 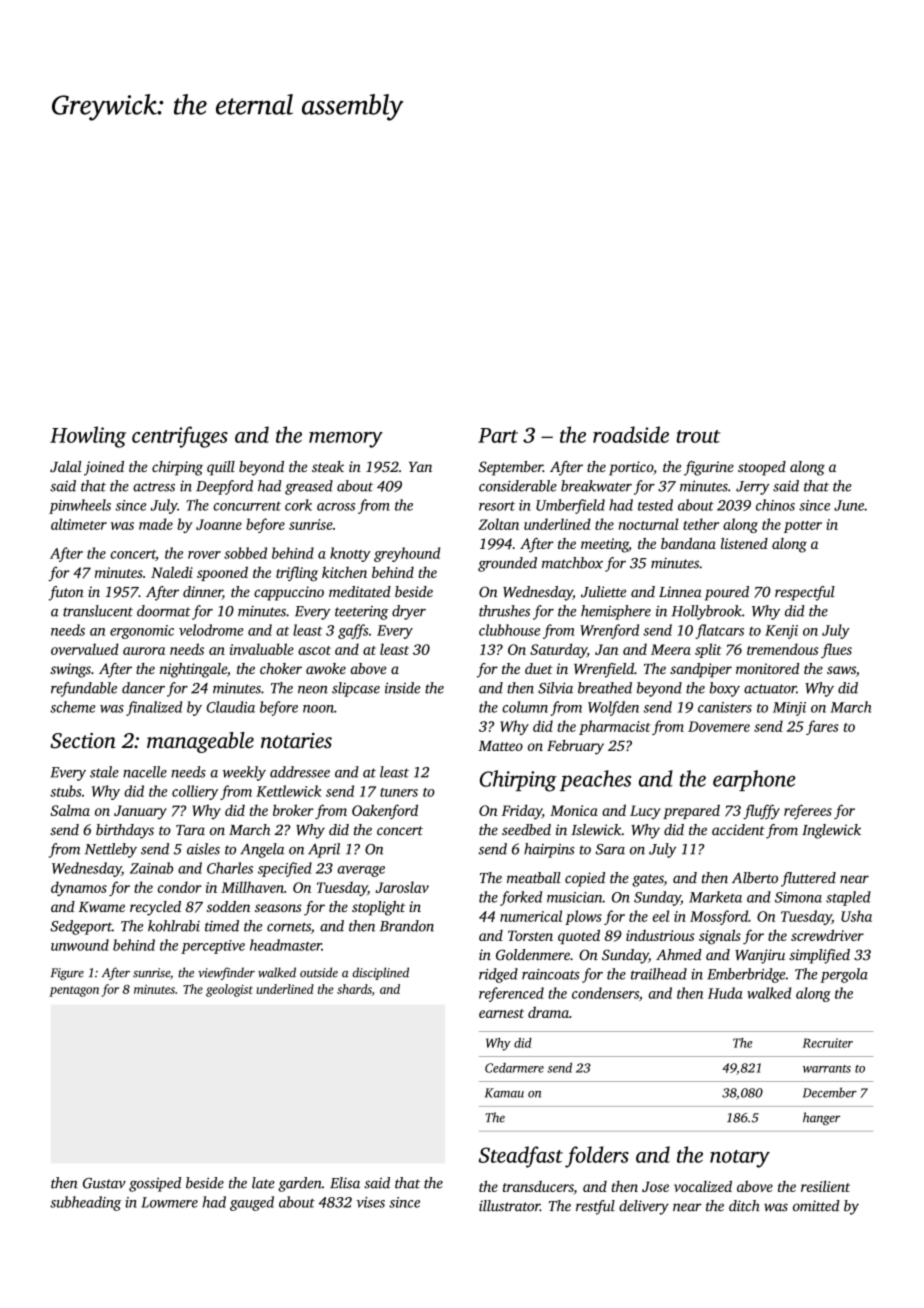 What do you see at coordinates (111, 850) in the image?
I see `Nettleby` at bounding box center [111, 850].
